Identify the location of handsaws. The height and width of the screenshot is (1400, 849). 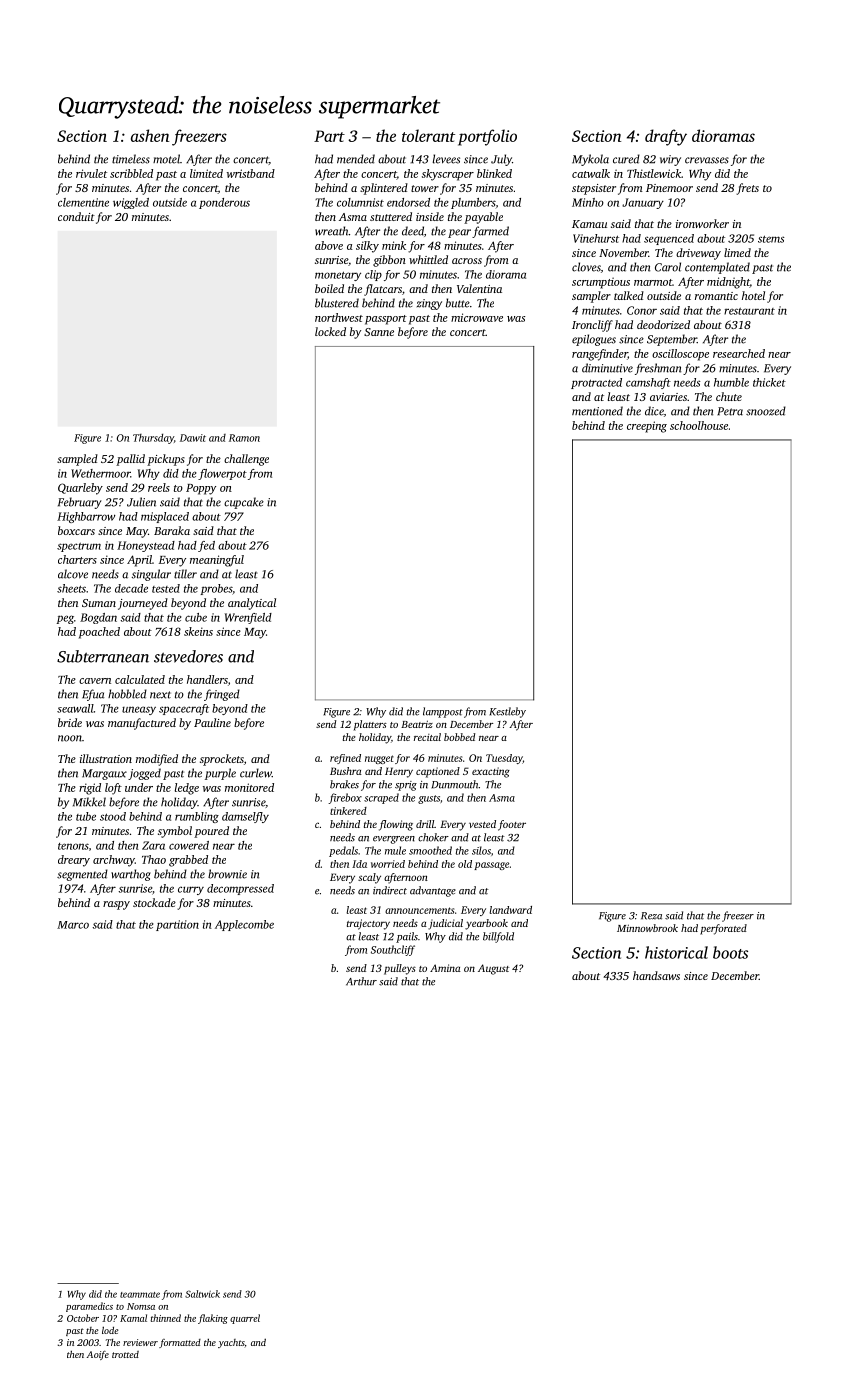
(656, 975).
